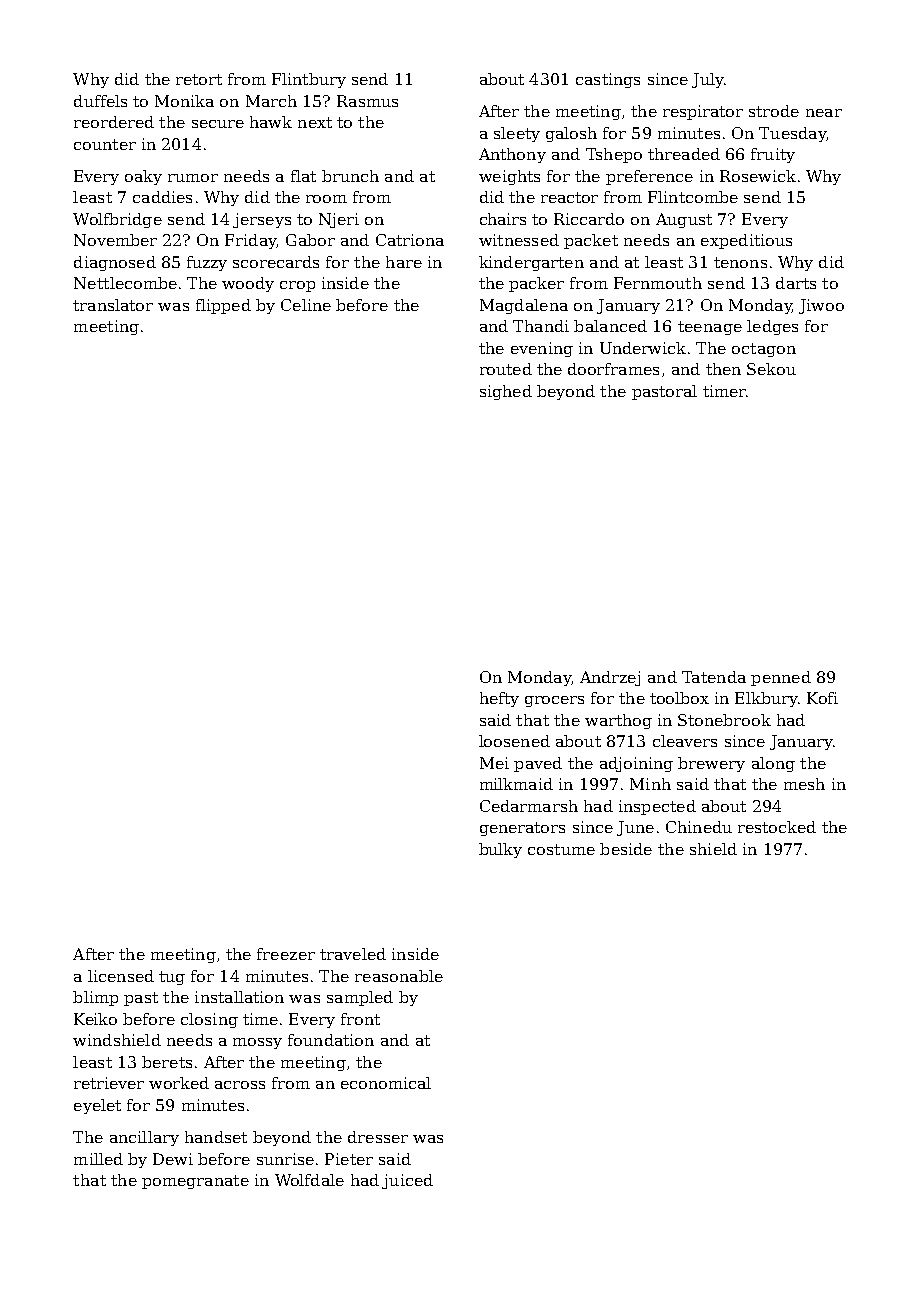 The image size is (924, 1308). What do you see at coordinates (172, 978) in the image?
I see `tug` at bounding box center [172, 978].
